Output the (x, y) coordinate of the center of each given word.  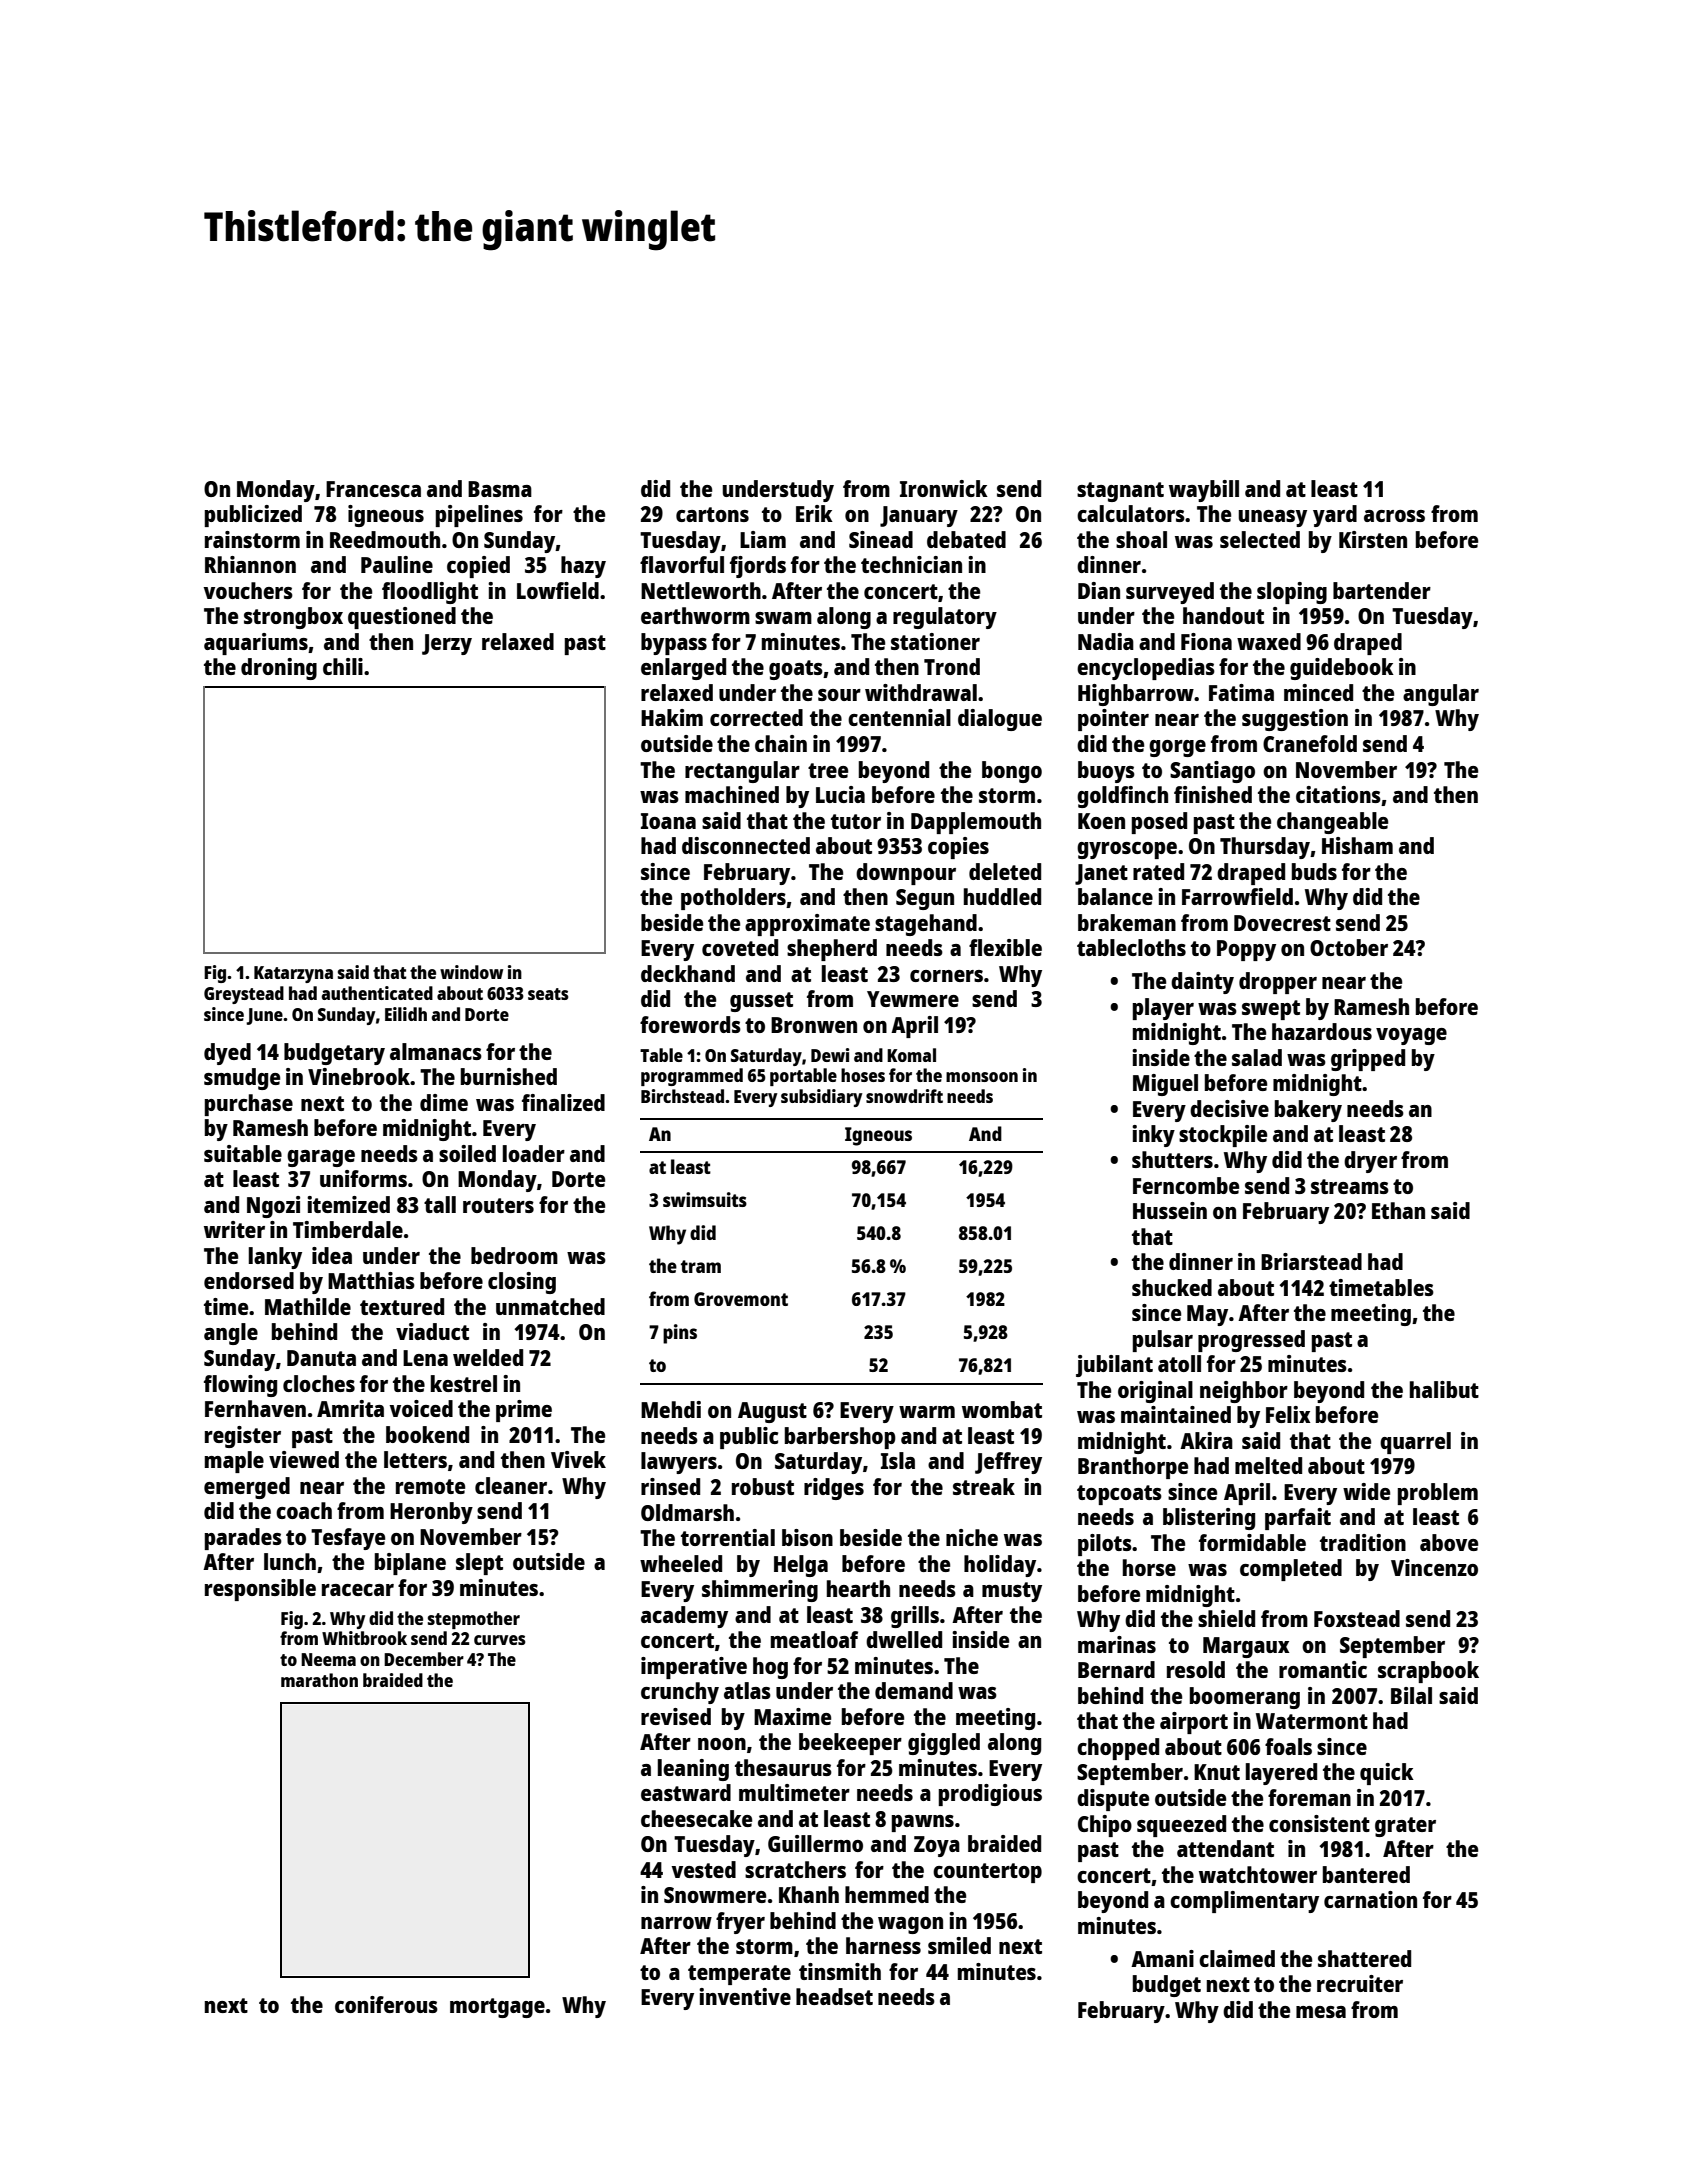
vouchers (248, 590)
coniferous (386, 2004)
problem (1438, 1494)
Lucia (840, 794)
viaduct (432, 1331)
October (1349, 947)
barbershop (840, 1438)
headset (834, 1996)
